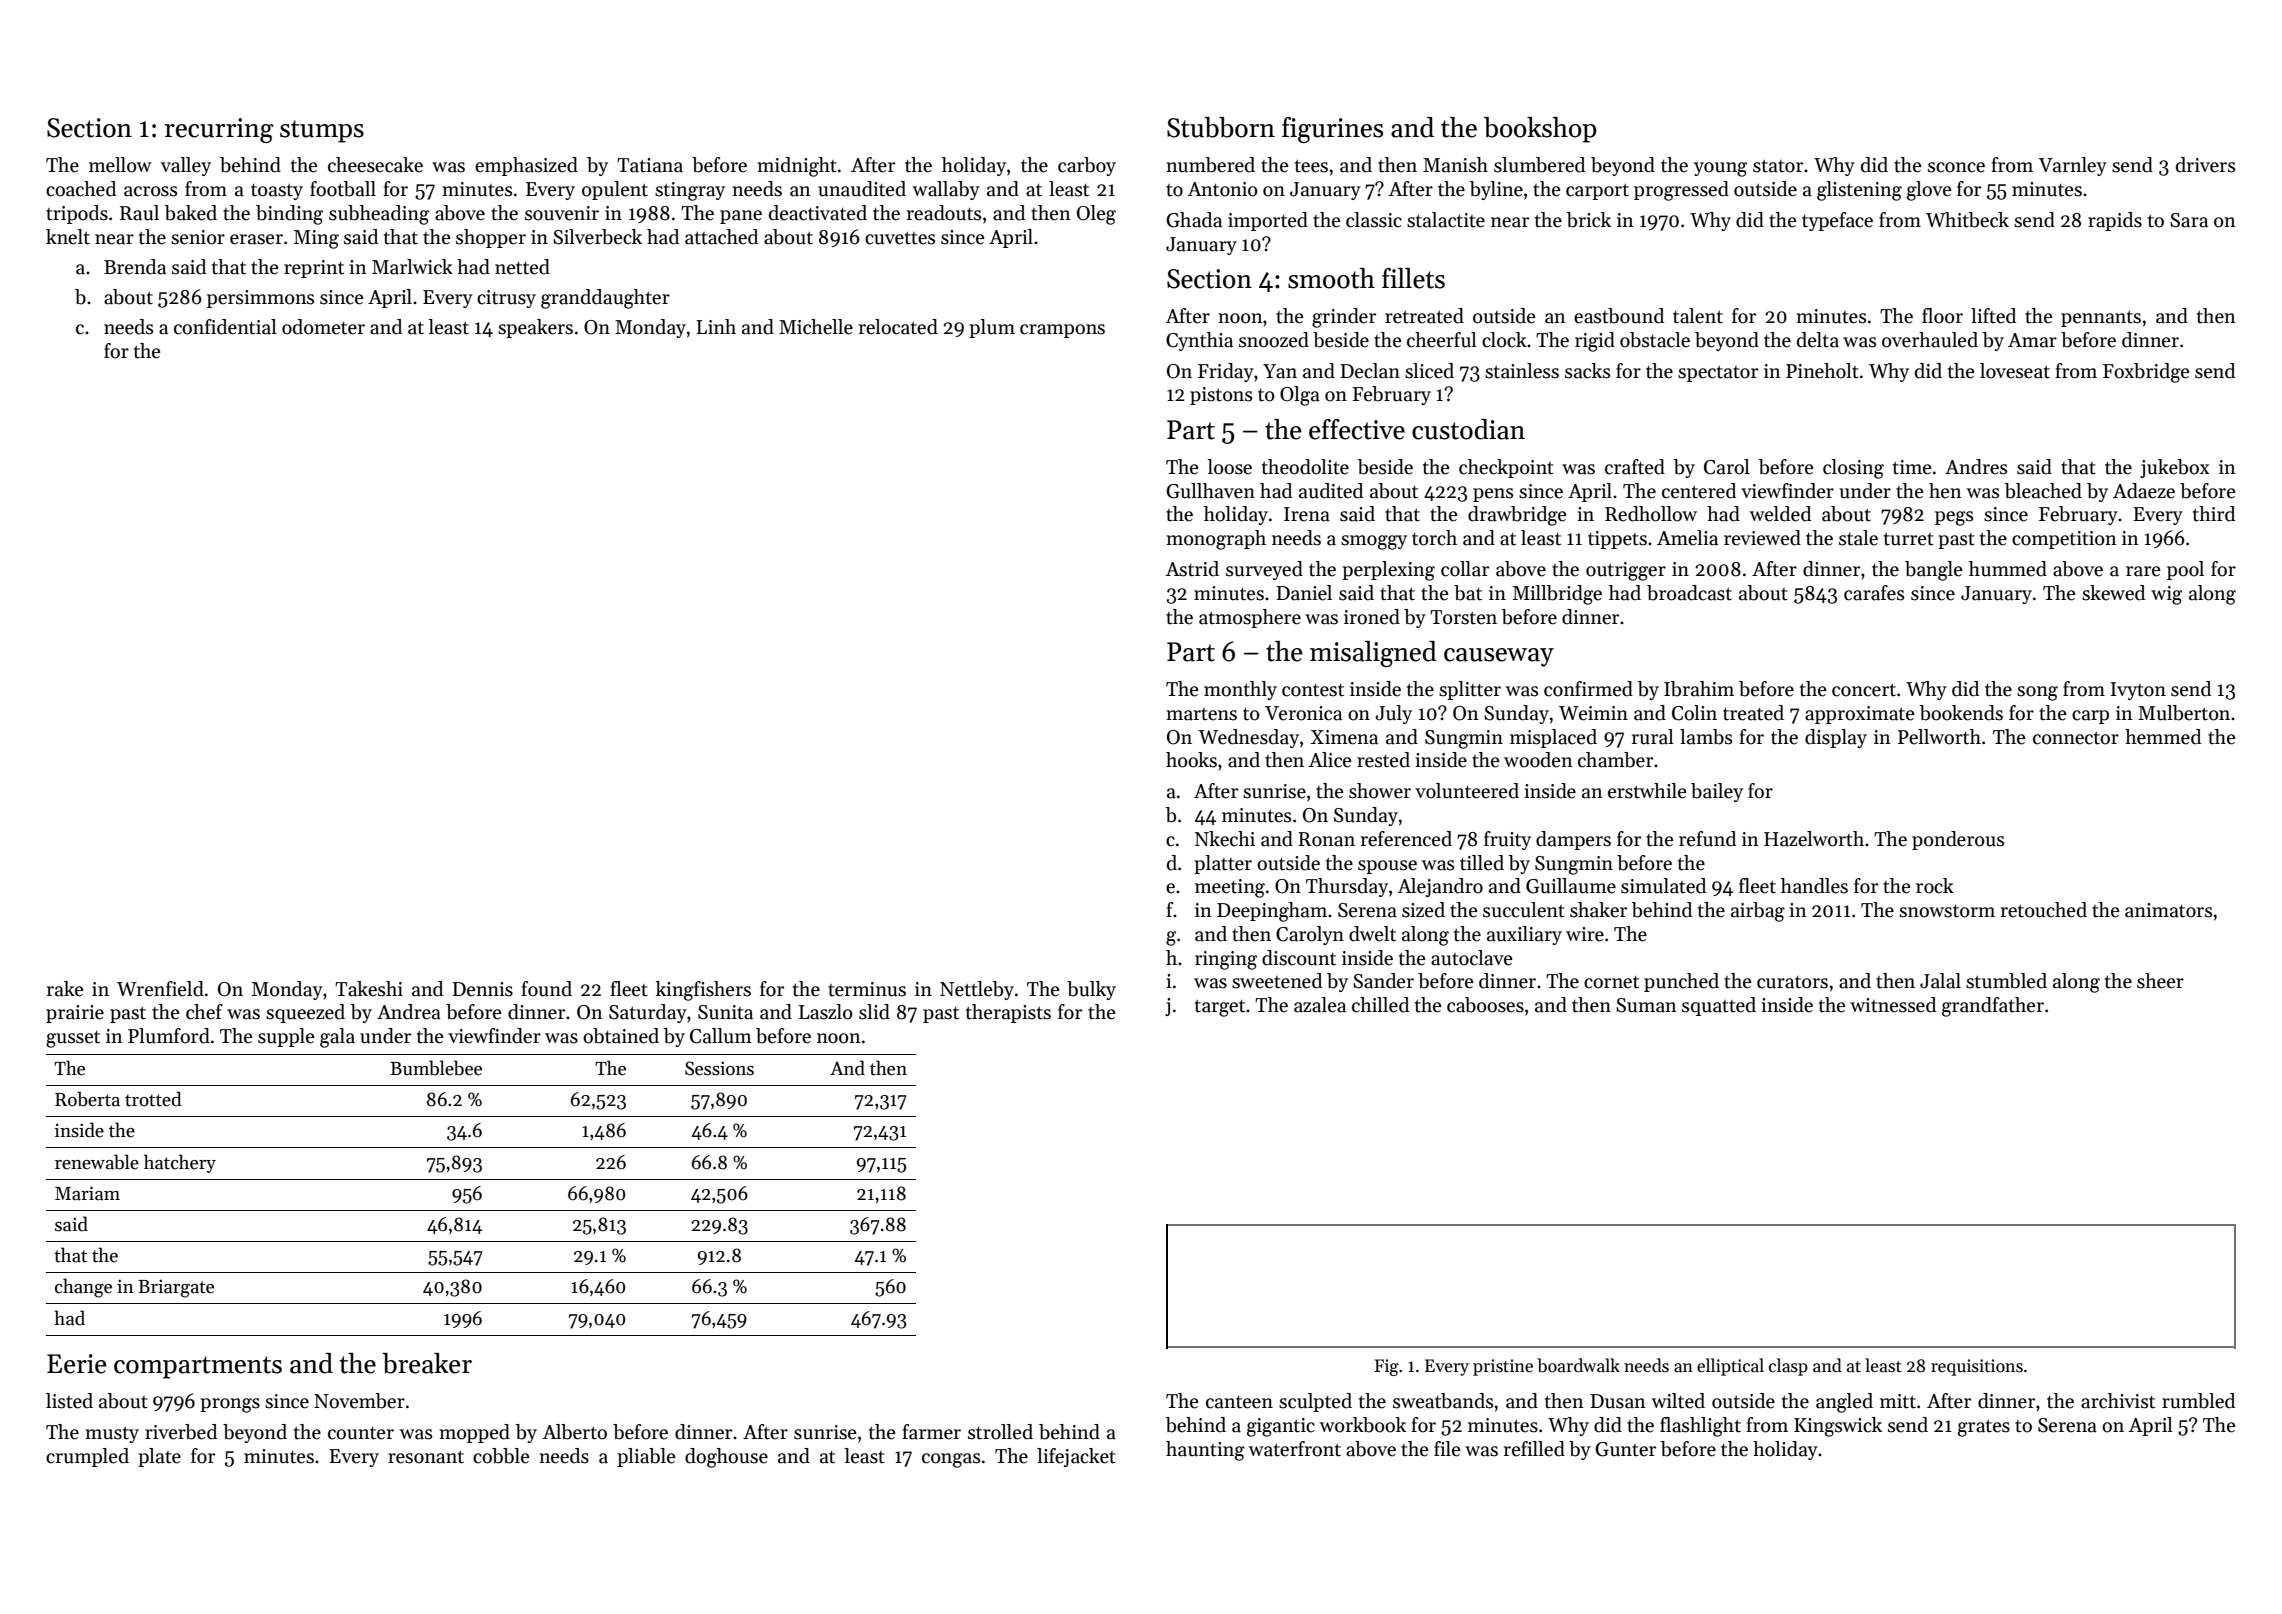  What do you see at coordinates (1220, 1008) in the screenshot?
I see `target` at bounding box center [1220, 1008].
